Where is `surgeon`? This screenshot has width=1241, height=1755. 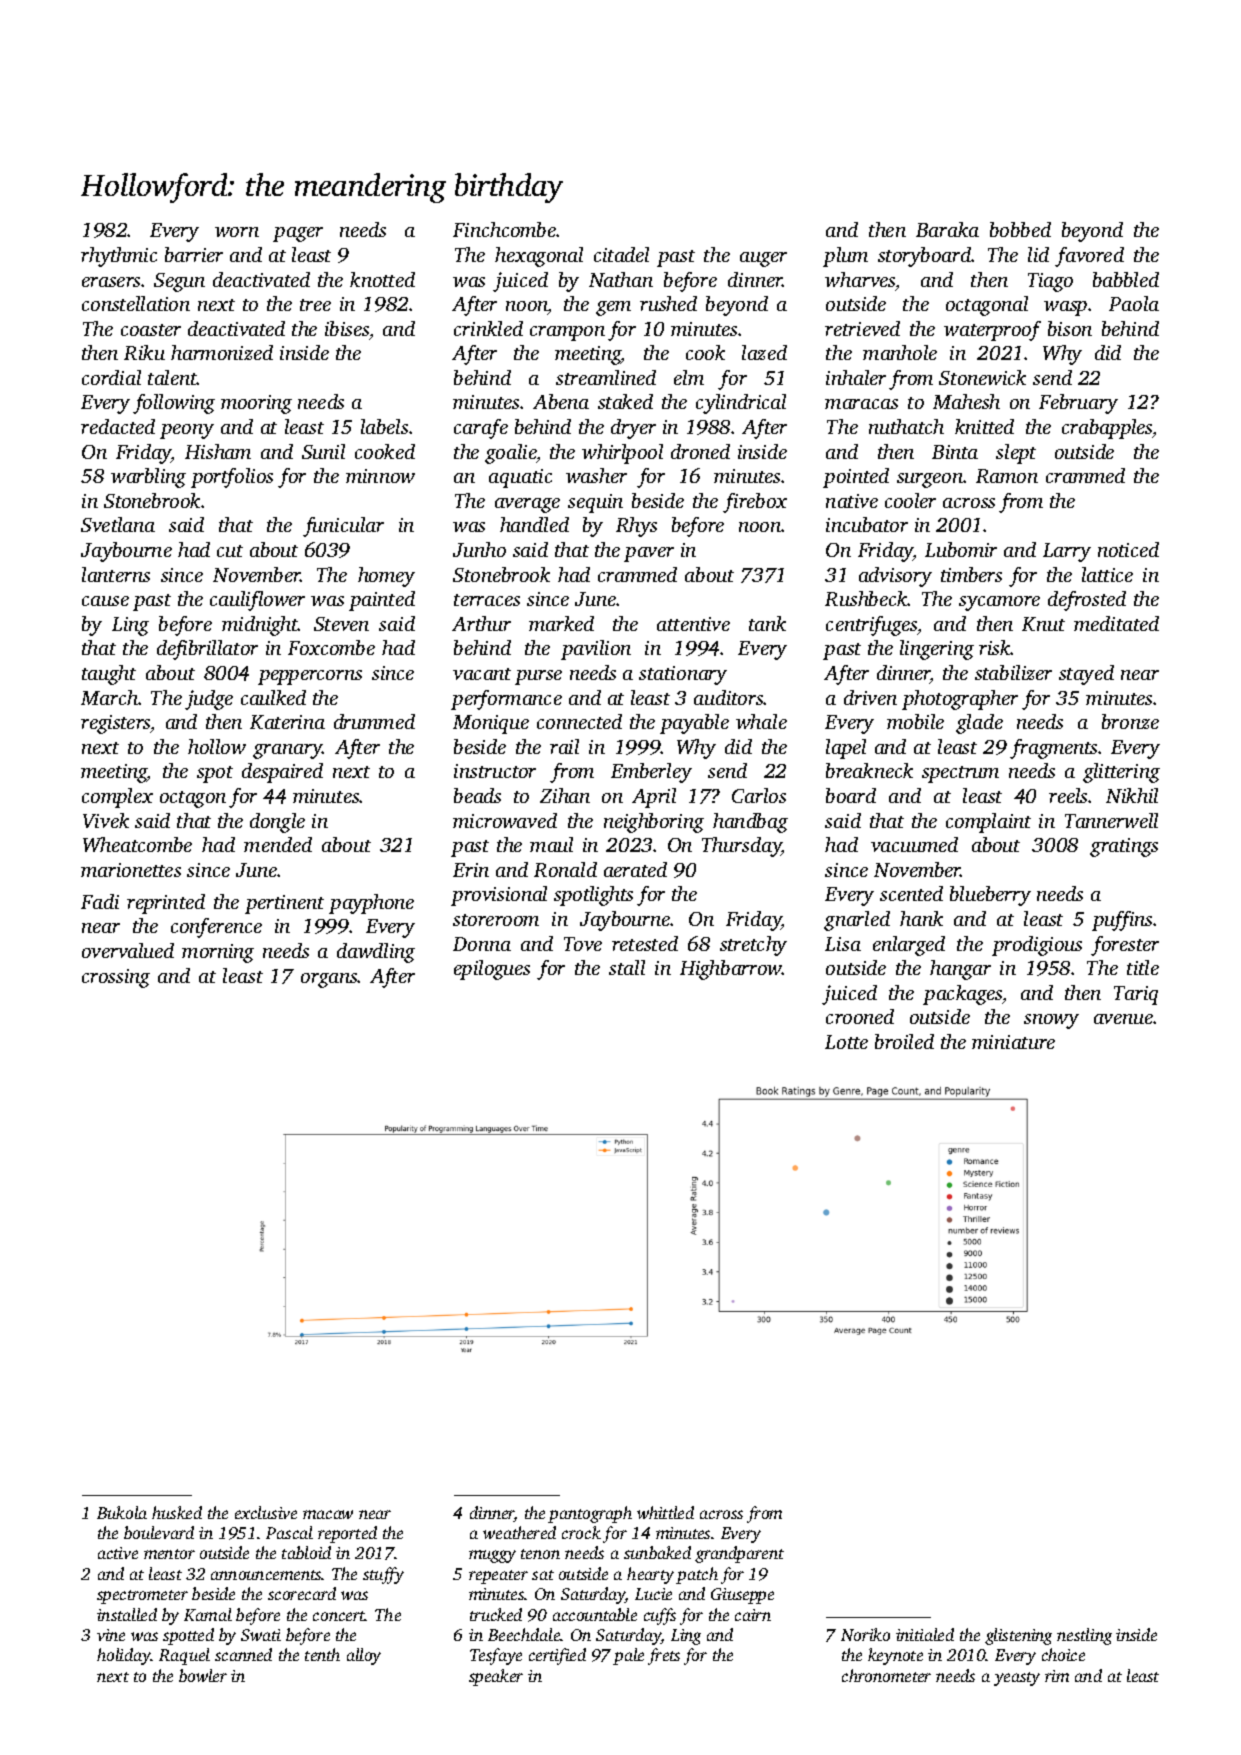
surgeon is located at coordinates (930, 480).
